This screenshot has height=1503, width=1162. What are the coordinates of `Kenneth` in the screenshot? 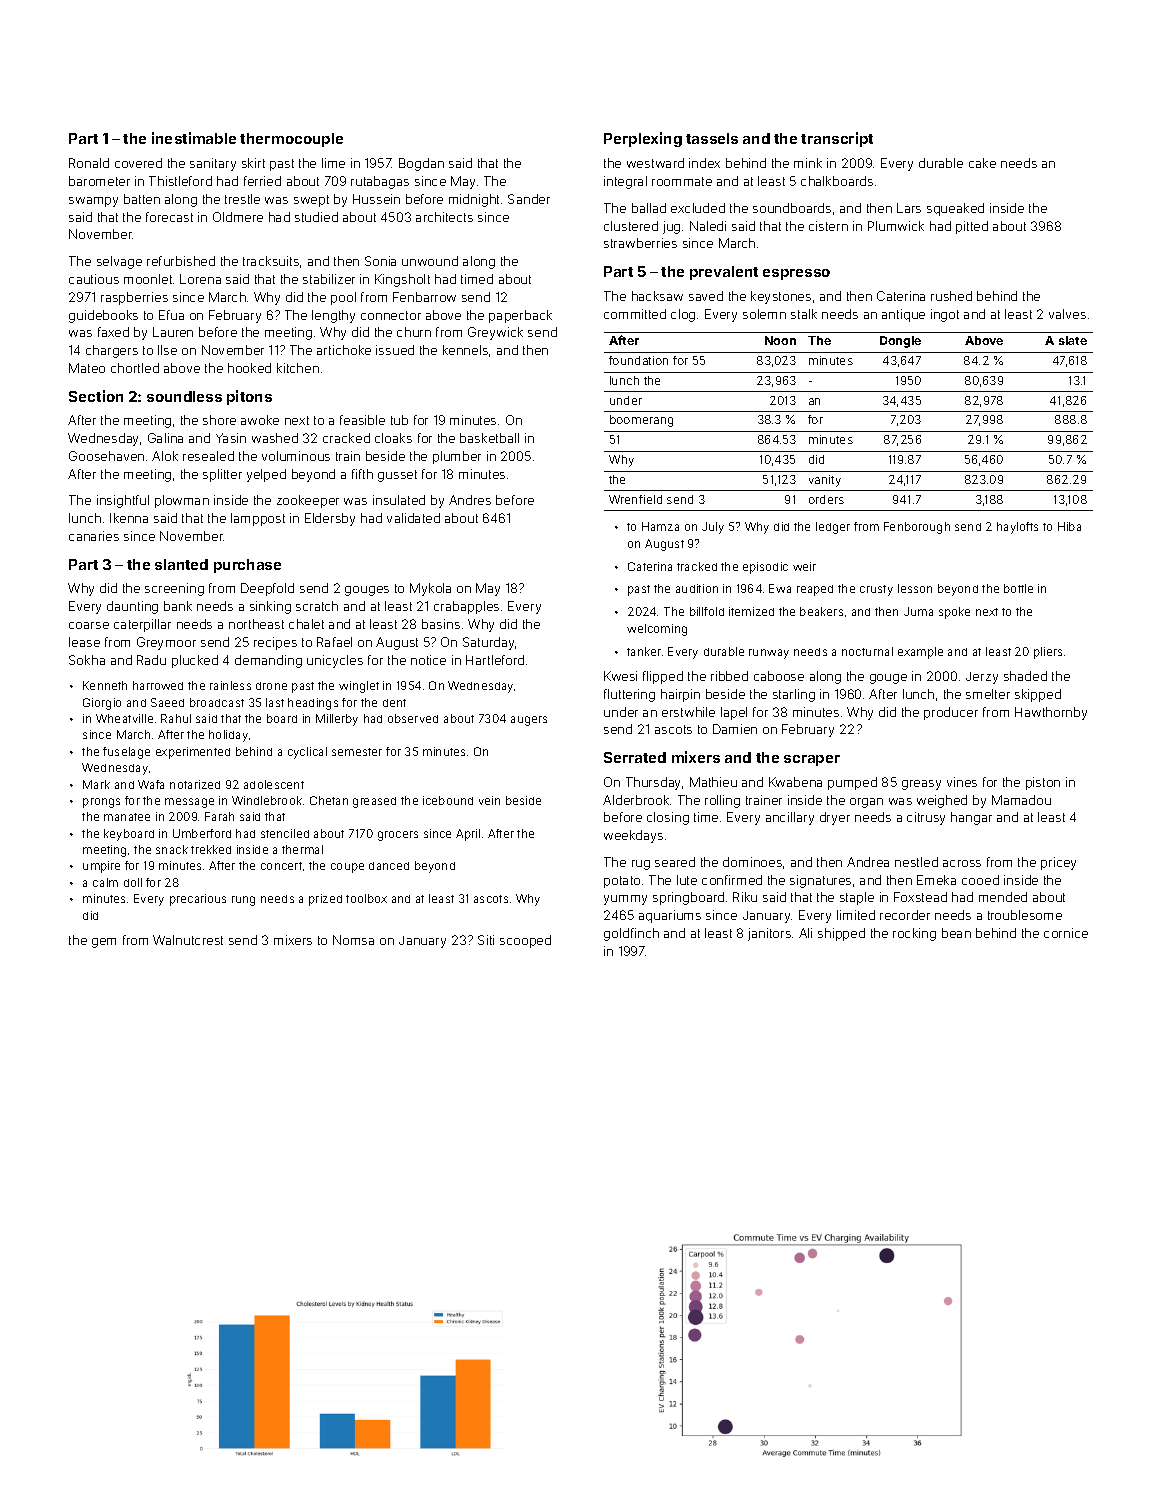 It's located at (105, 685).
